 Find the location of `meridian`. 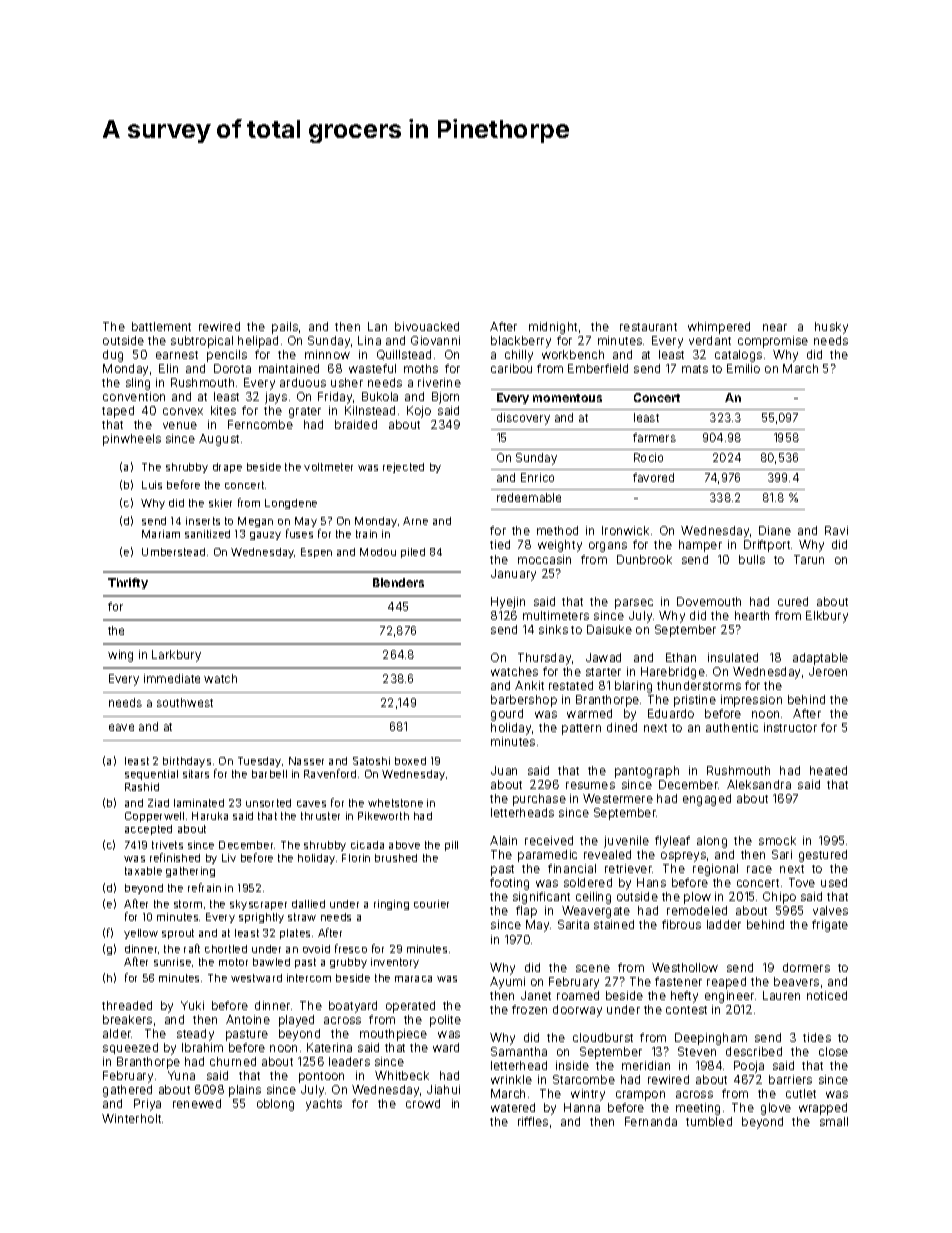

meridian is located at coordinates (646, 1065).
